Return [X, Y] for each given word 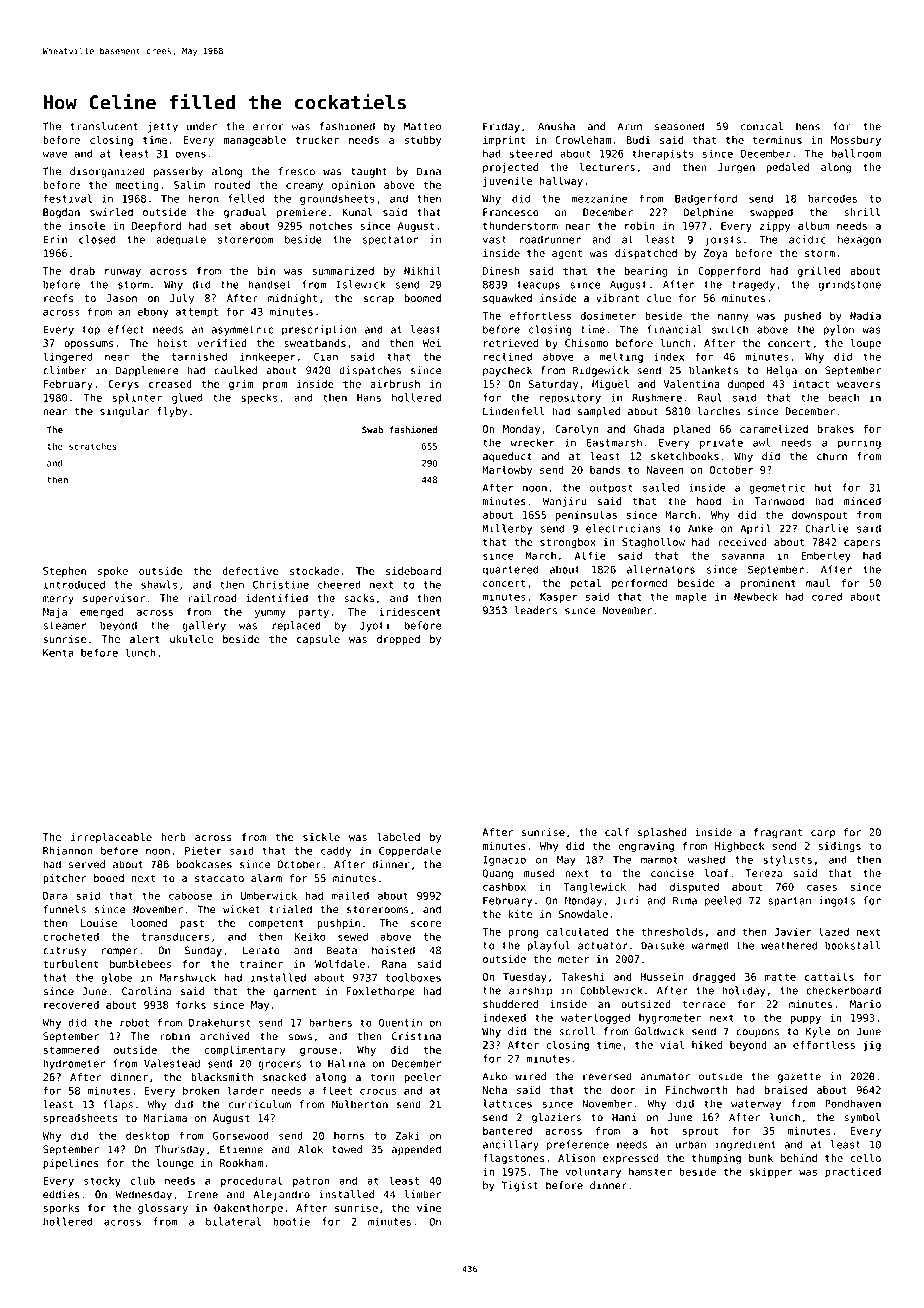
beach [844, 397]
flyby [172, 412]
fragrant [778, 833]
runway [123, 273]
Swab [372, 430]
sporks [61, 1209]
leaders [536, 610]
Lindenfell [513, 411]
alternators [661, 569]
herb [173, 837]
